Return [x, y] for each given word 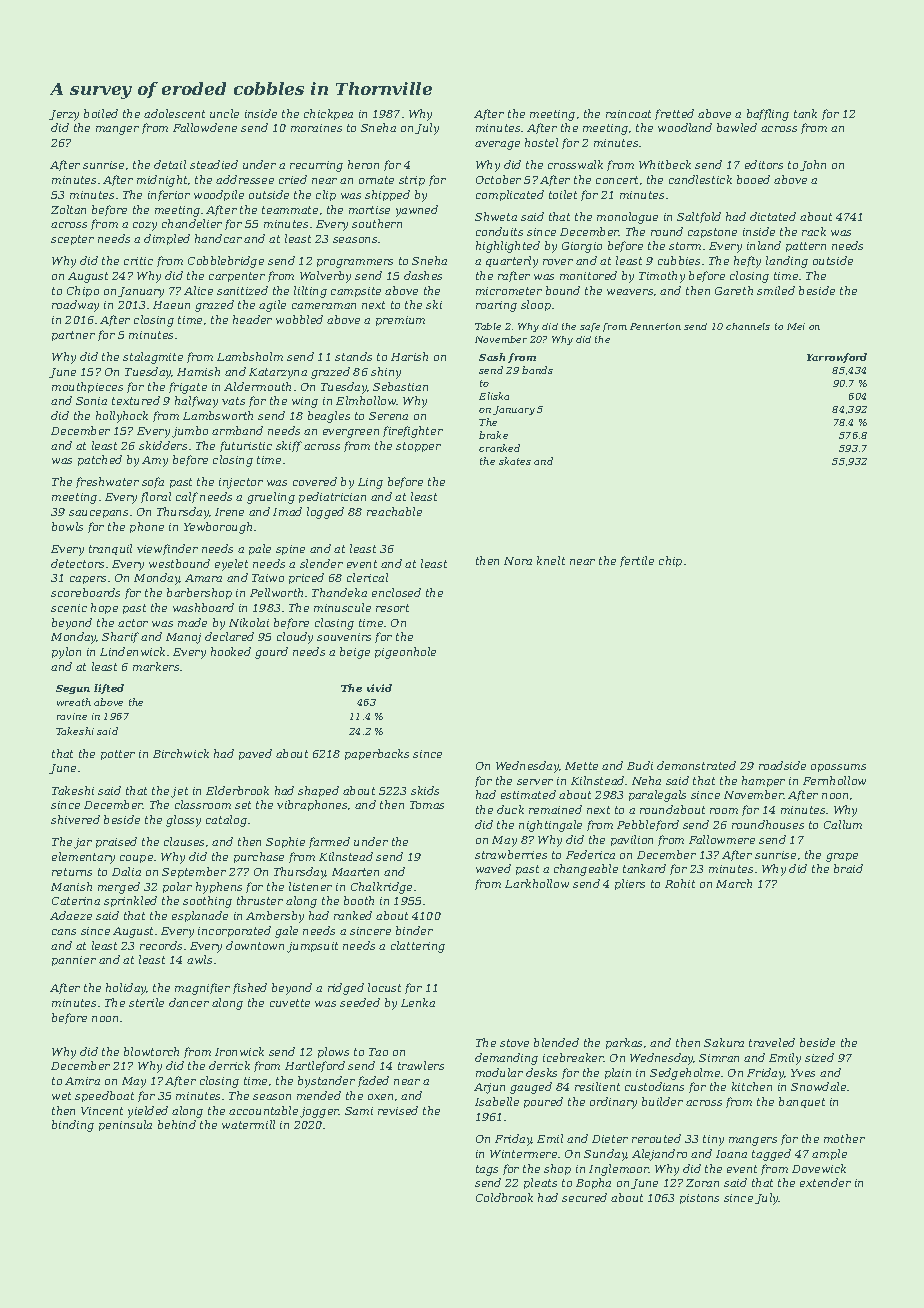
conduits [499, 231]
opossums [838, 768]
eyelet [231, 565]
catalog [226, 821]
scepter [72, 240]
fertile [637, 561]
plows [333, 1052]
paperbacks [377, 754]
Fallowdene [205, 127]
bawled [737, 127]
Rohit [680, 883]
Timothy [662, 277]
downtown [255, 945]
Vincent [102, 1111]
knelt [551, 560]
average [497, 145]
